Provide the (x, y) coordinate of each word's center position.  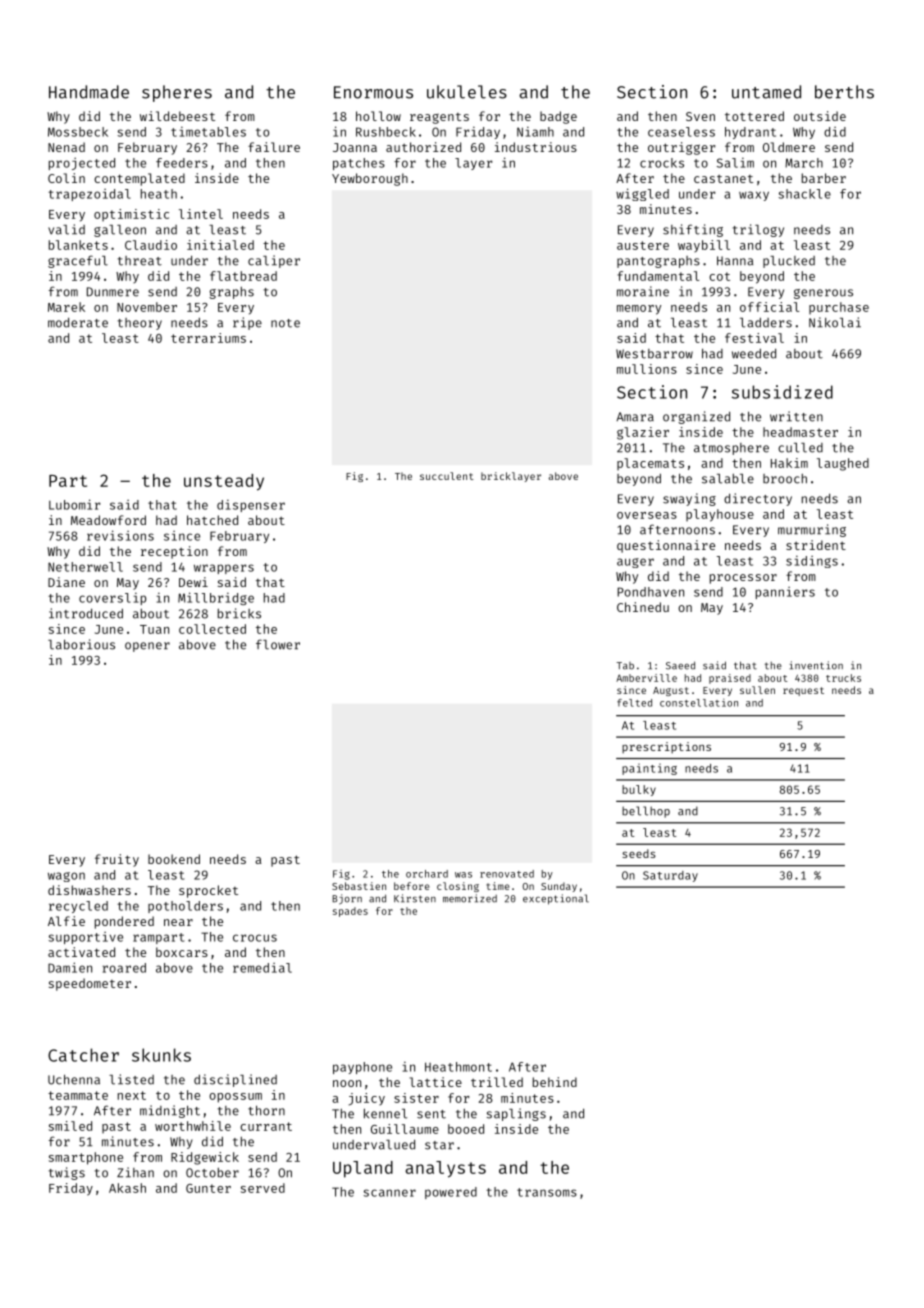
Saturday (670, 876)
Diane (66, 582)
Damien (70, 967)
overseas (647, 515)
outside (820, 116)
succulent (447, 476)
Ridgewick (205, 1158)
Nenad (66, 147)
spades (350, 912)
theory (140, 324)
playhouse (720, 515)
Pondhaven (650, 592)
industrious (536, 147)
